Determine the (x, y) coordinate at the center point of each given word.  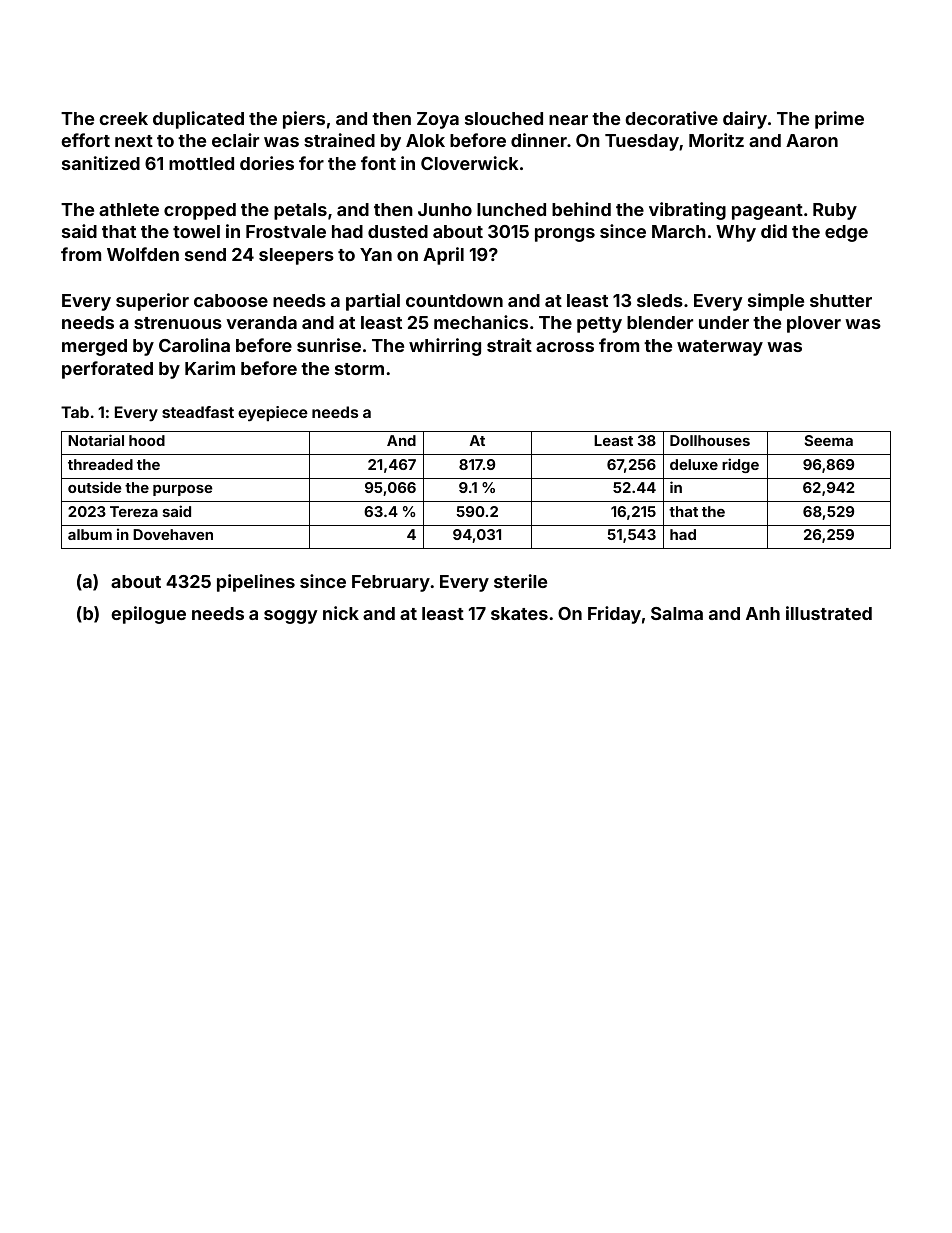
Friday (614, 615)
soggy (291, 617)
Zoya (438, 120)
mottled (201, 163)
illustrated (829, 613)
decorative (671, 118)
